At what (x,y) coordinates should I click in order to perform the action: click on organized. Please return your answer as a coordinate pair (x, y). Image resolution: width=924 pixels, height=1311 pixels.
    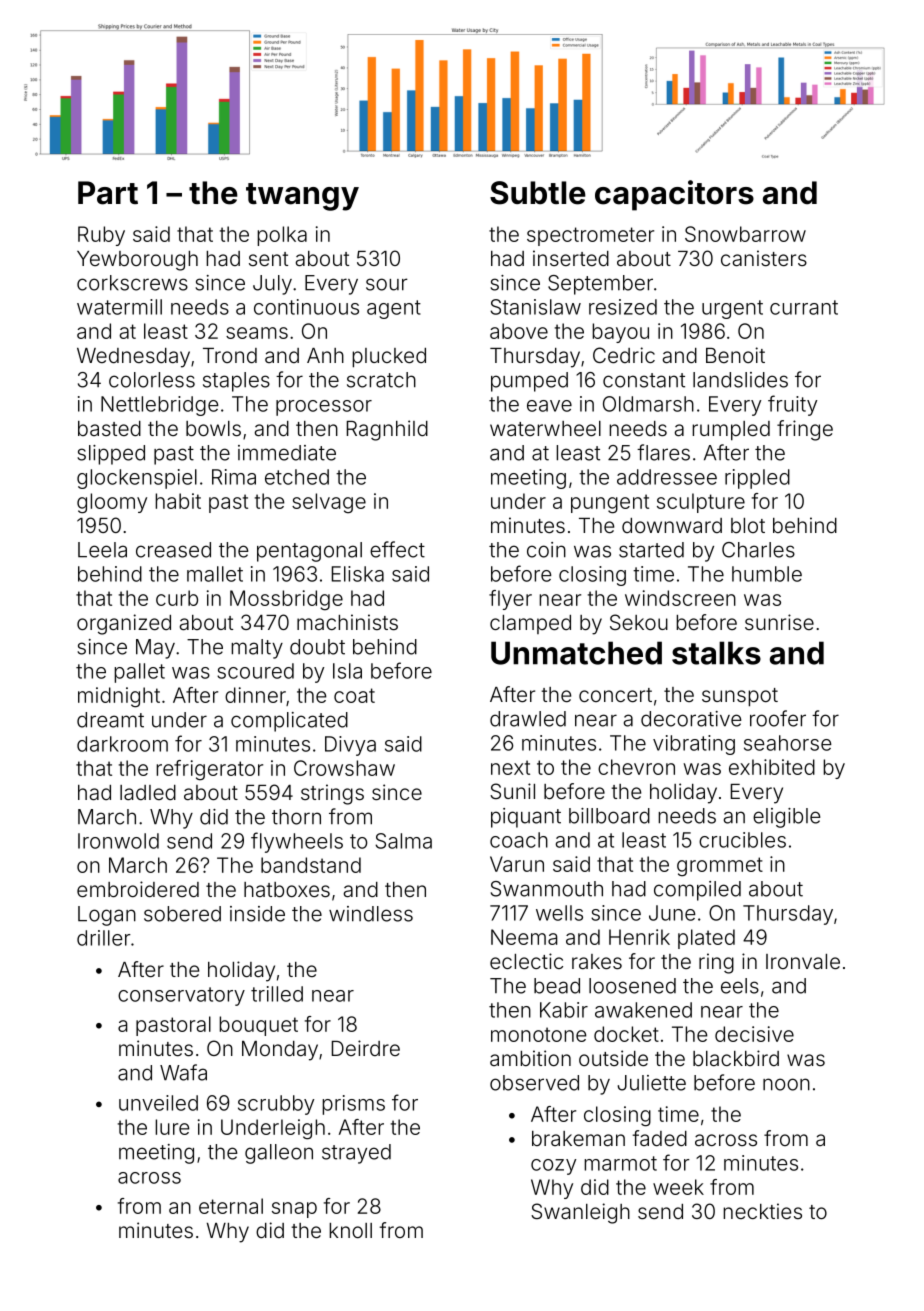
    Looking at the image, I should click on (124, 624).
